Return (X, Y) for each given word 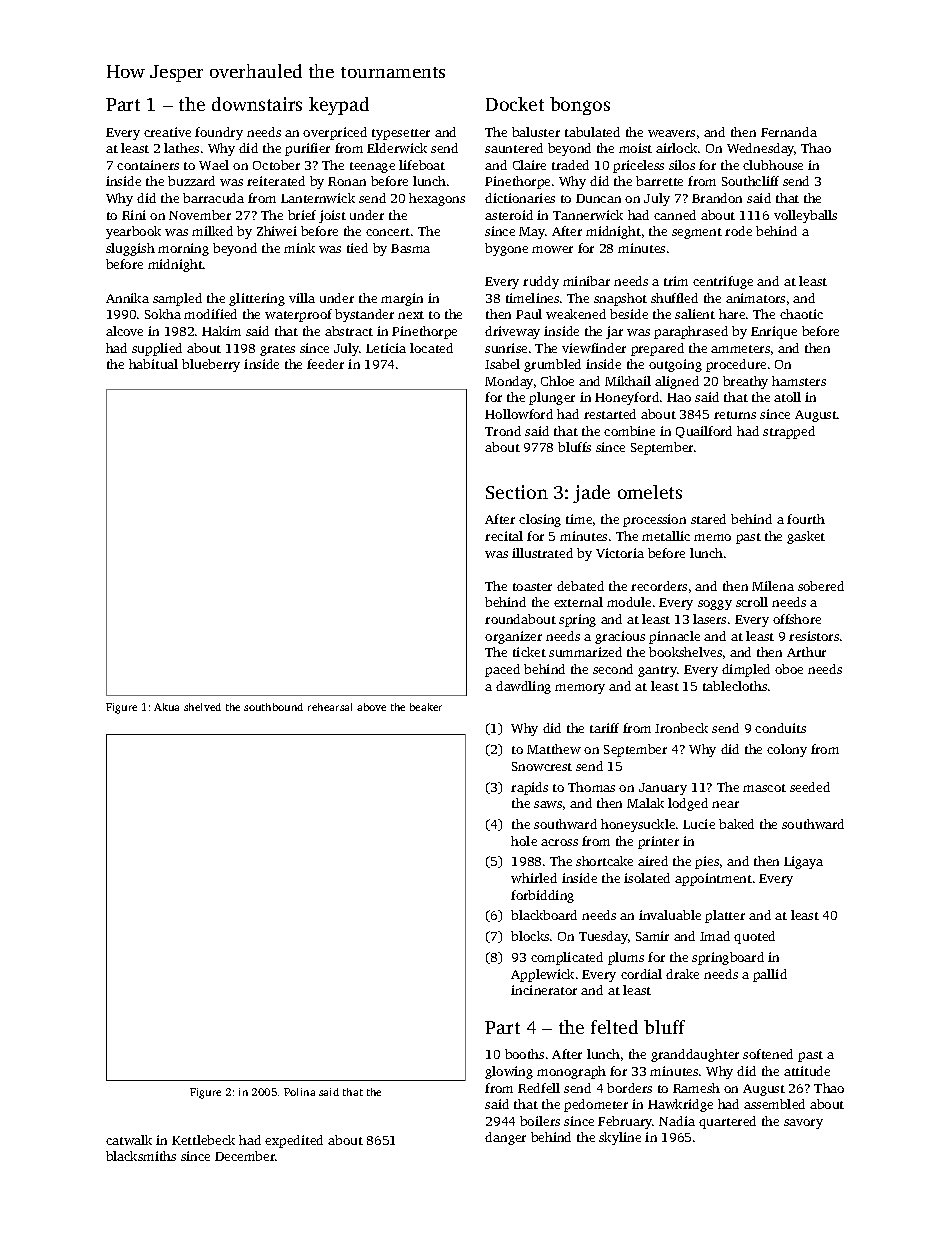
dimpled (746, 670)
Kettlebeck (203, 1140)
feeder (325, 364)
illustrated (542, 553)
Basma (410, 248)
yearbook (133, 232)
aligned (677, 382)
